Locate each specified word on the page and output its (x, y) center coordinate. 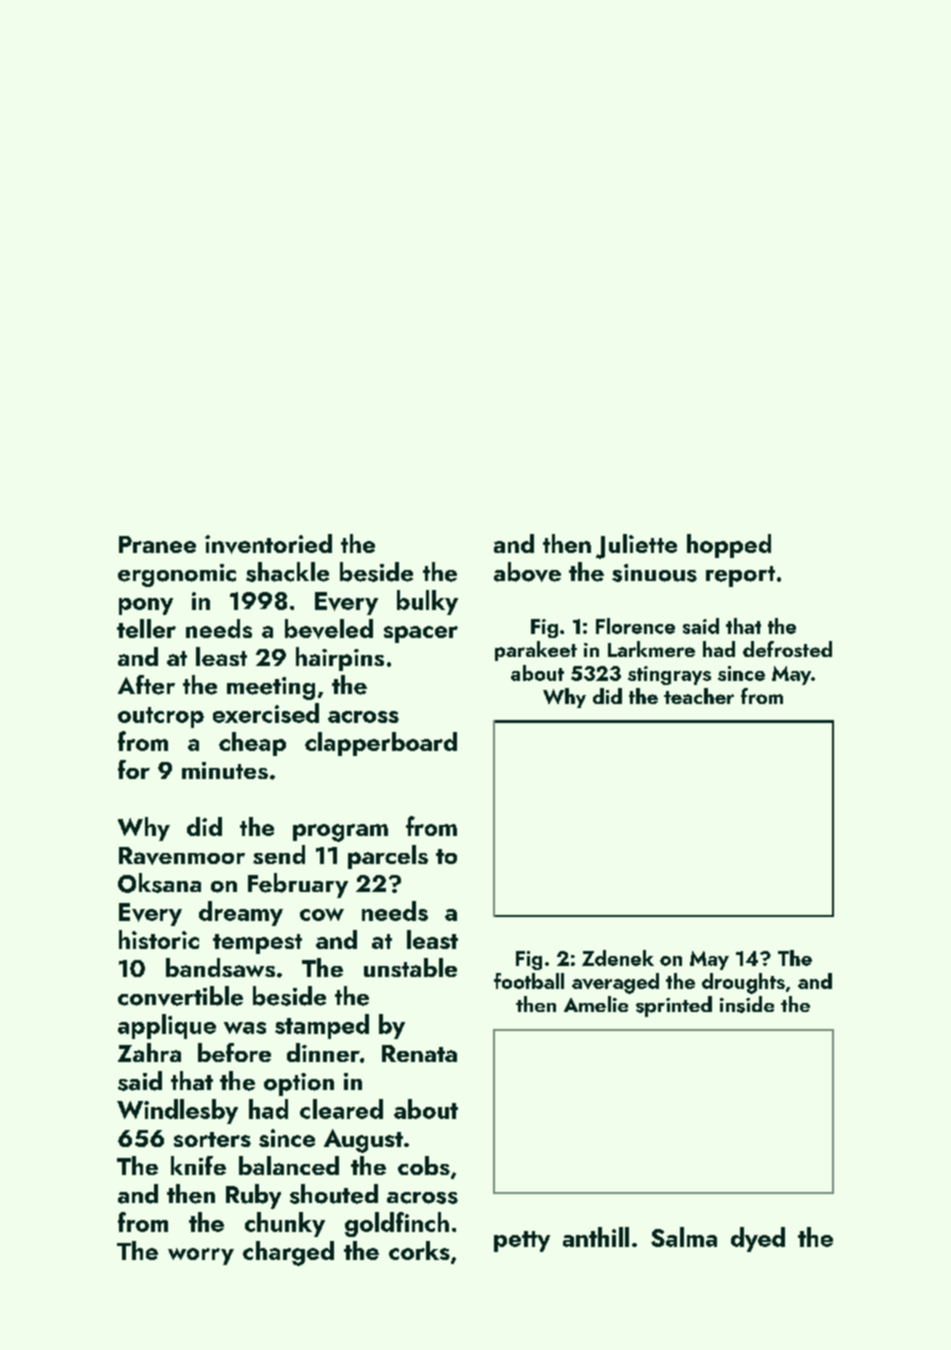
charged (288, 1253)
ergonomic (177, 575)
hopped (729, 546)
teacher (699, 696)
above (527, 572)
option (299, 1084)
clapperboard (381, 744)
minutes (225, 770)
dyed (758, 1239)
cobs (424, 1165)
